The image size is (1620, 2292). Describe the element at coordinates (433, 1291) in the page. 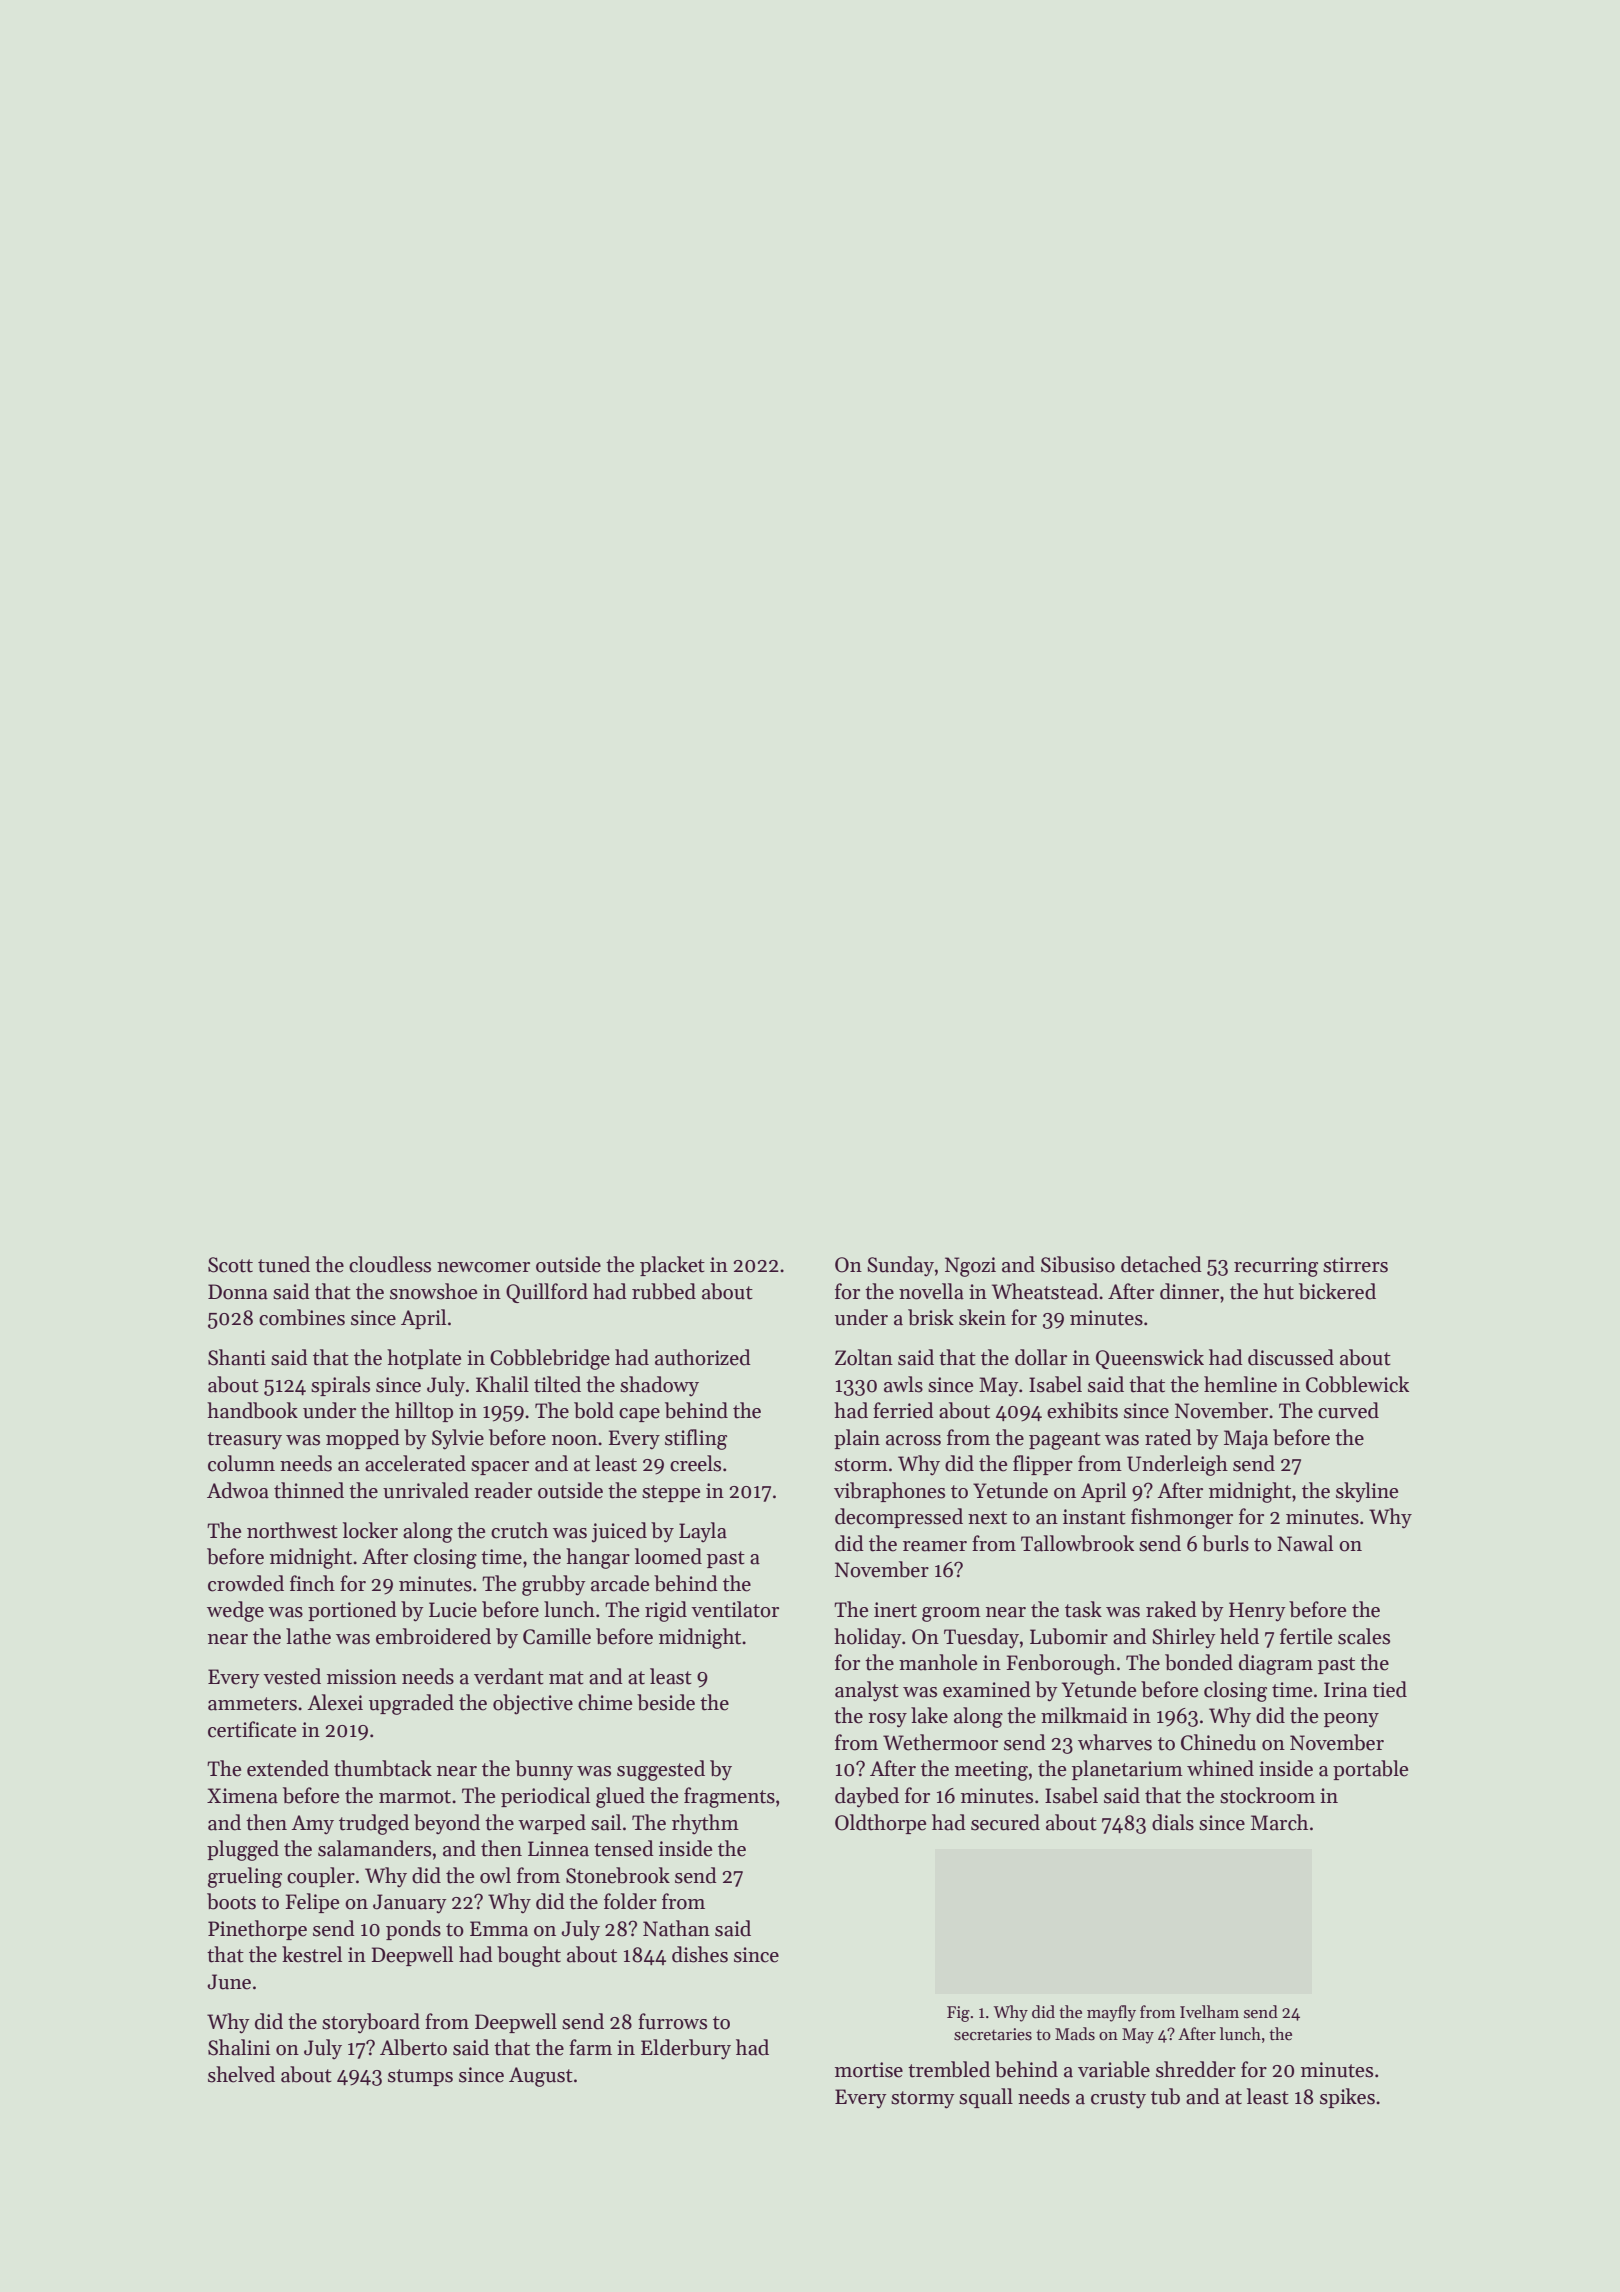

I see `snowshoe` at that location.
